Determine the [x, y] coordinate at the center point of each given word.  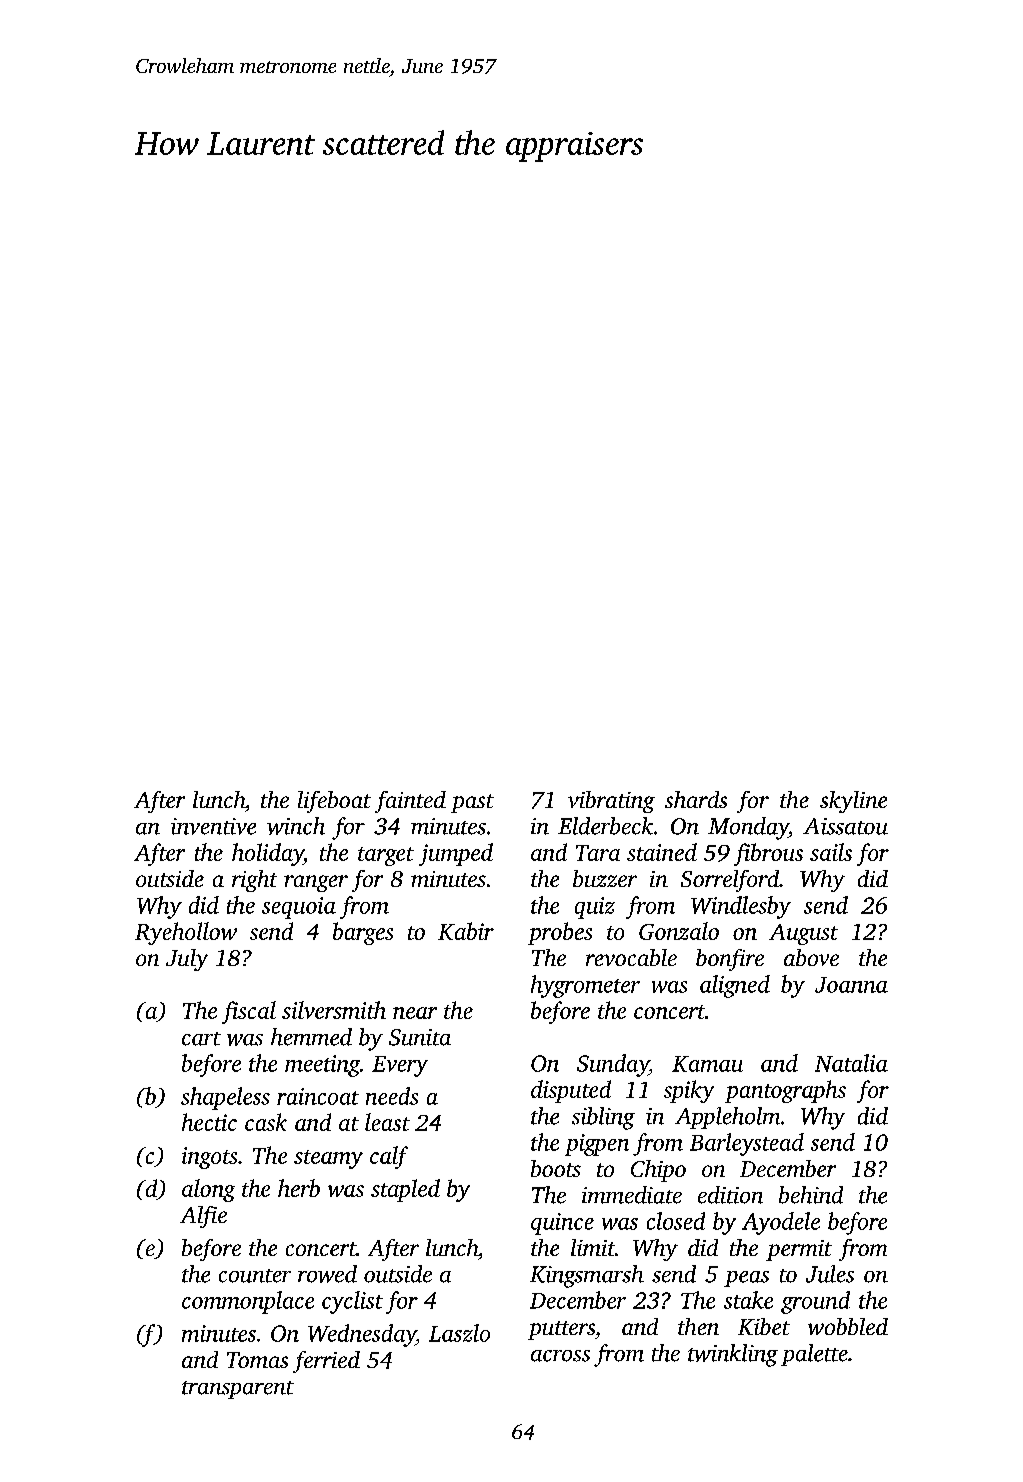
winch [296, 826]
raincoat [318, 1096]
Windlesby [741, 907]
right [254, 881]
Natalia [851, 1063]
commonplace [248, 1302]
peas [746, 1279]
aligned [735, 986]
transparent [238, 1390]
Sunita [420, 1037]
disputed [571, 1091]
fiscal [249, 1012]
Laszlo [459, 1333]
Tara [598, 853]
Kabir [466, 931]
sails [831, 852]
